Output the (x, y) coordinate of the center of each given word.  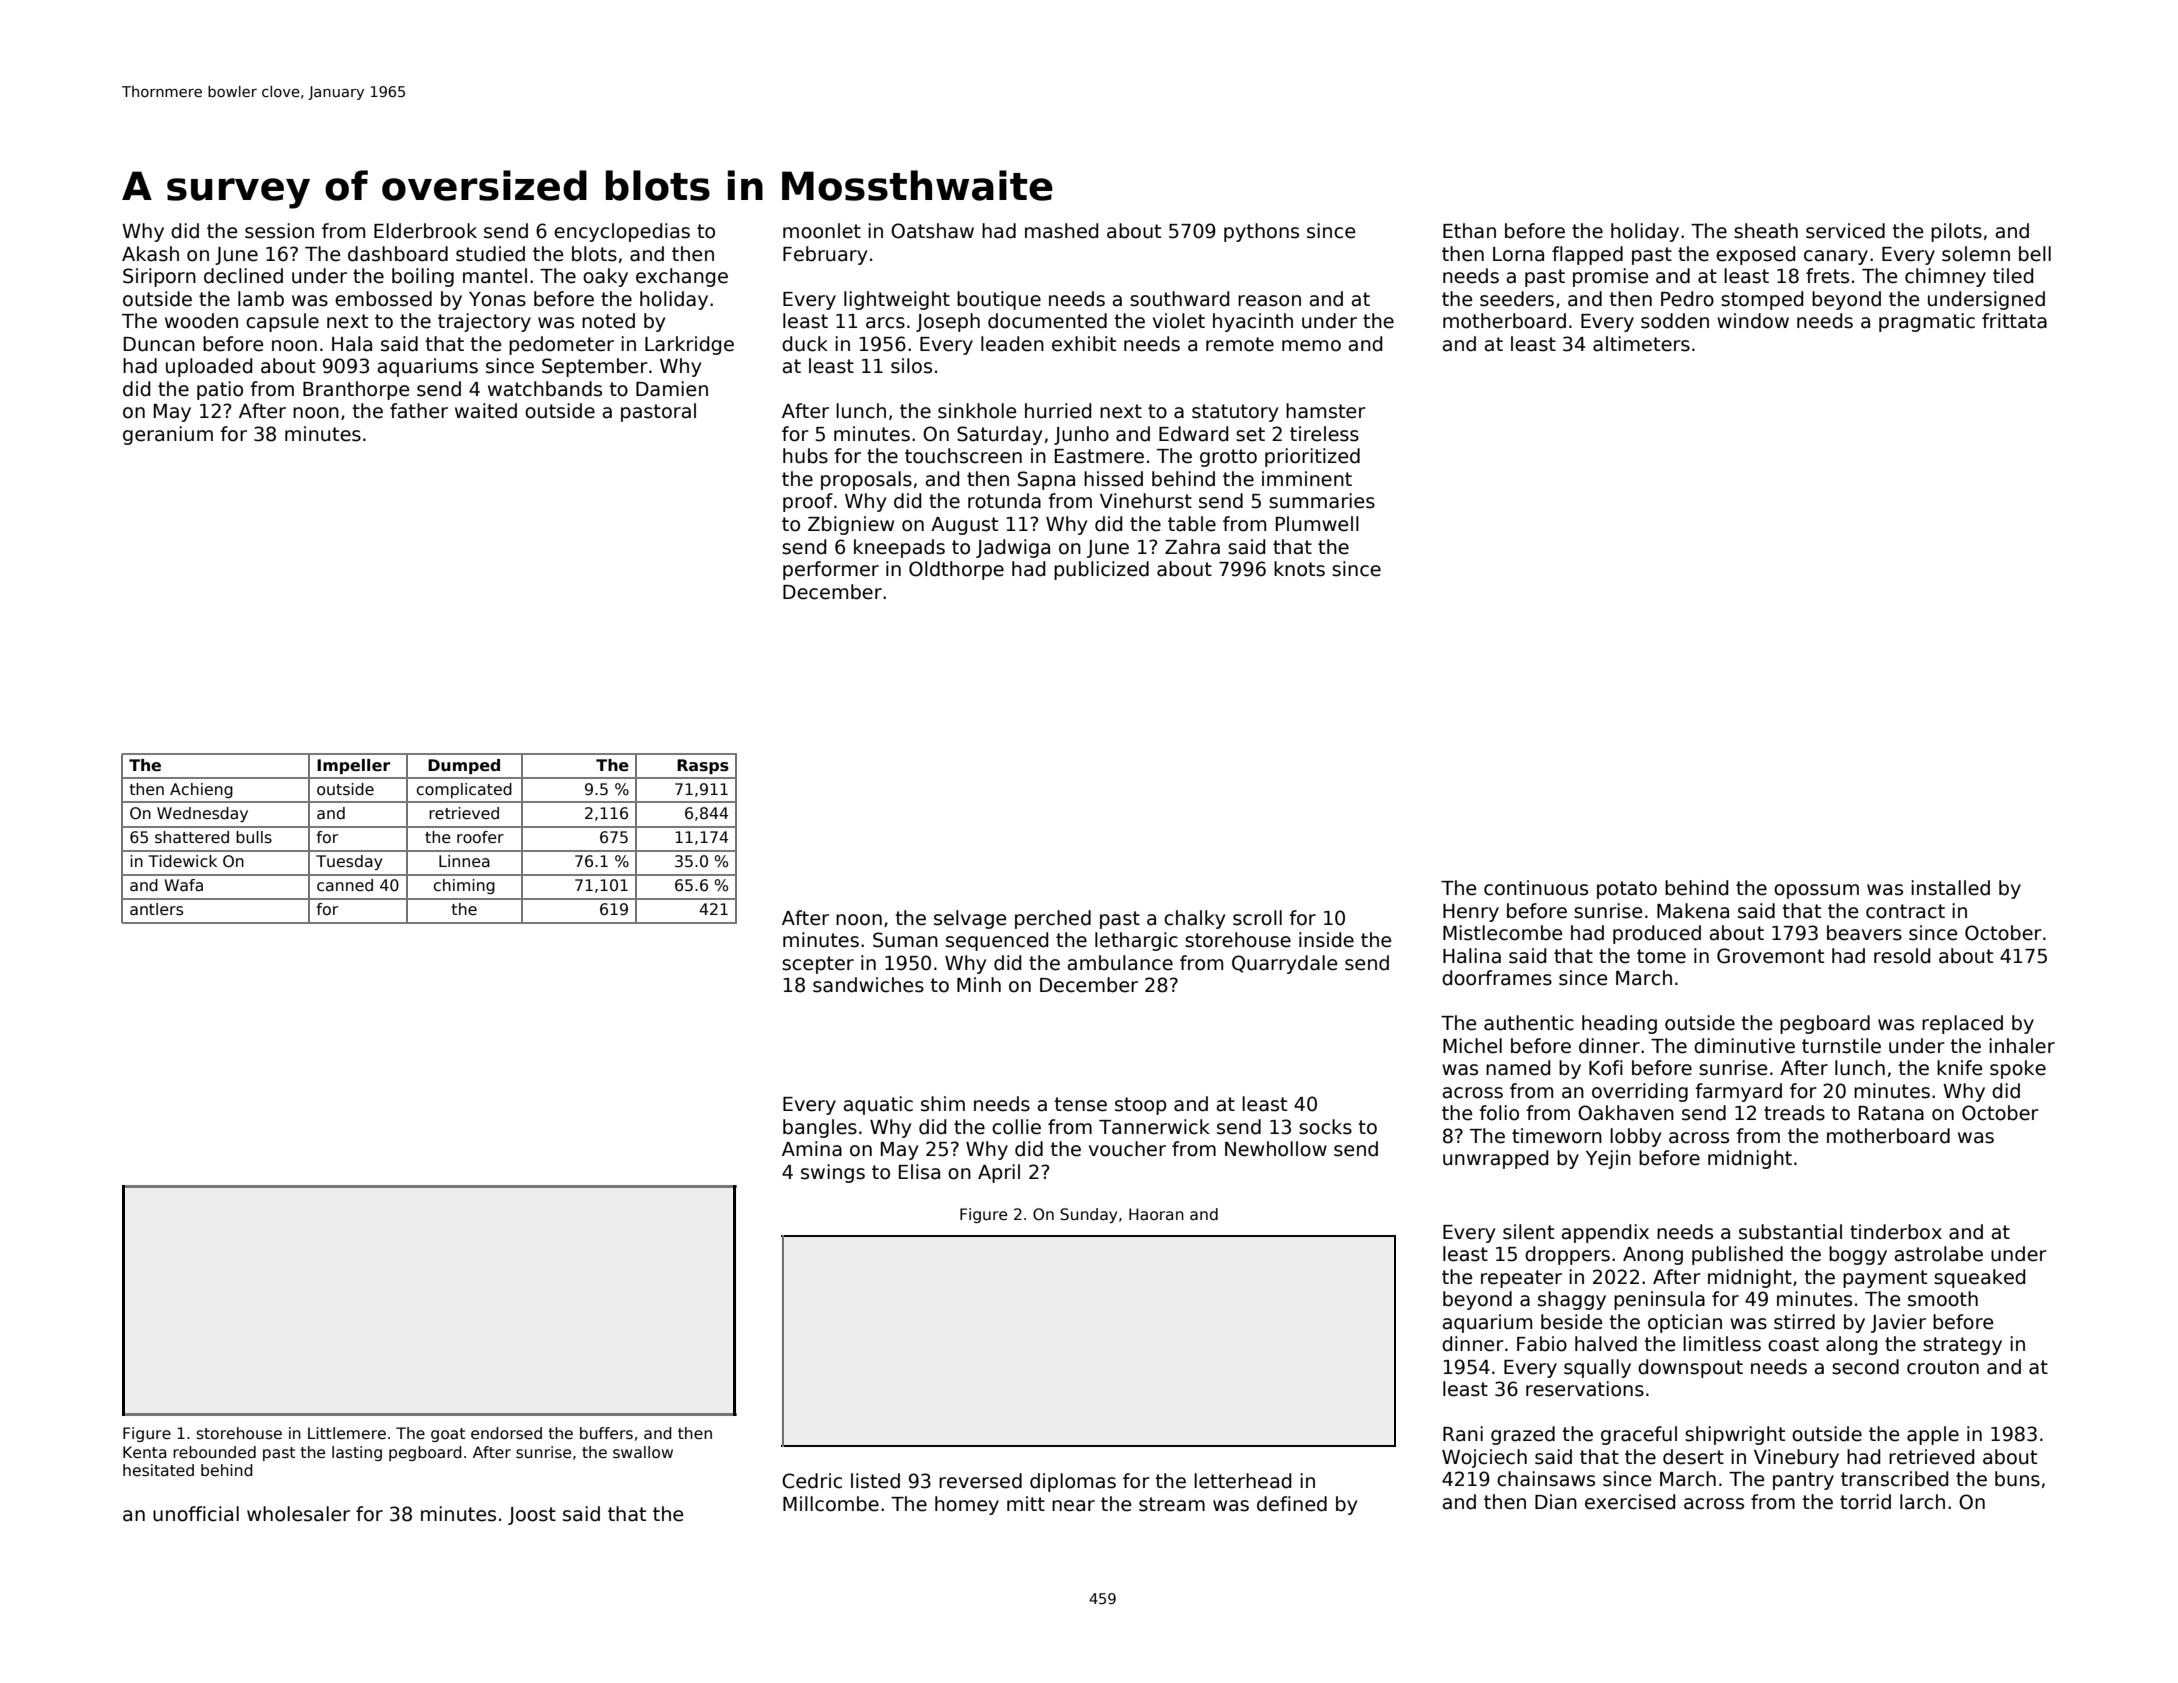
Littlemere (347, 1433)
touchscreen (963, 456)
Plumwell (1317, 524)
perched (1053, 919)
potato (1627, 890)
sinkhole (977, 411)
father (419, 411)
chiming (464, 886)
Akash (150, 254)
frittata (2014, 321)
